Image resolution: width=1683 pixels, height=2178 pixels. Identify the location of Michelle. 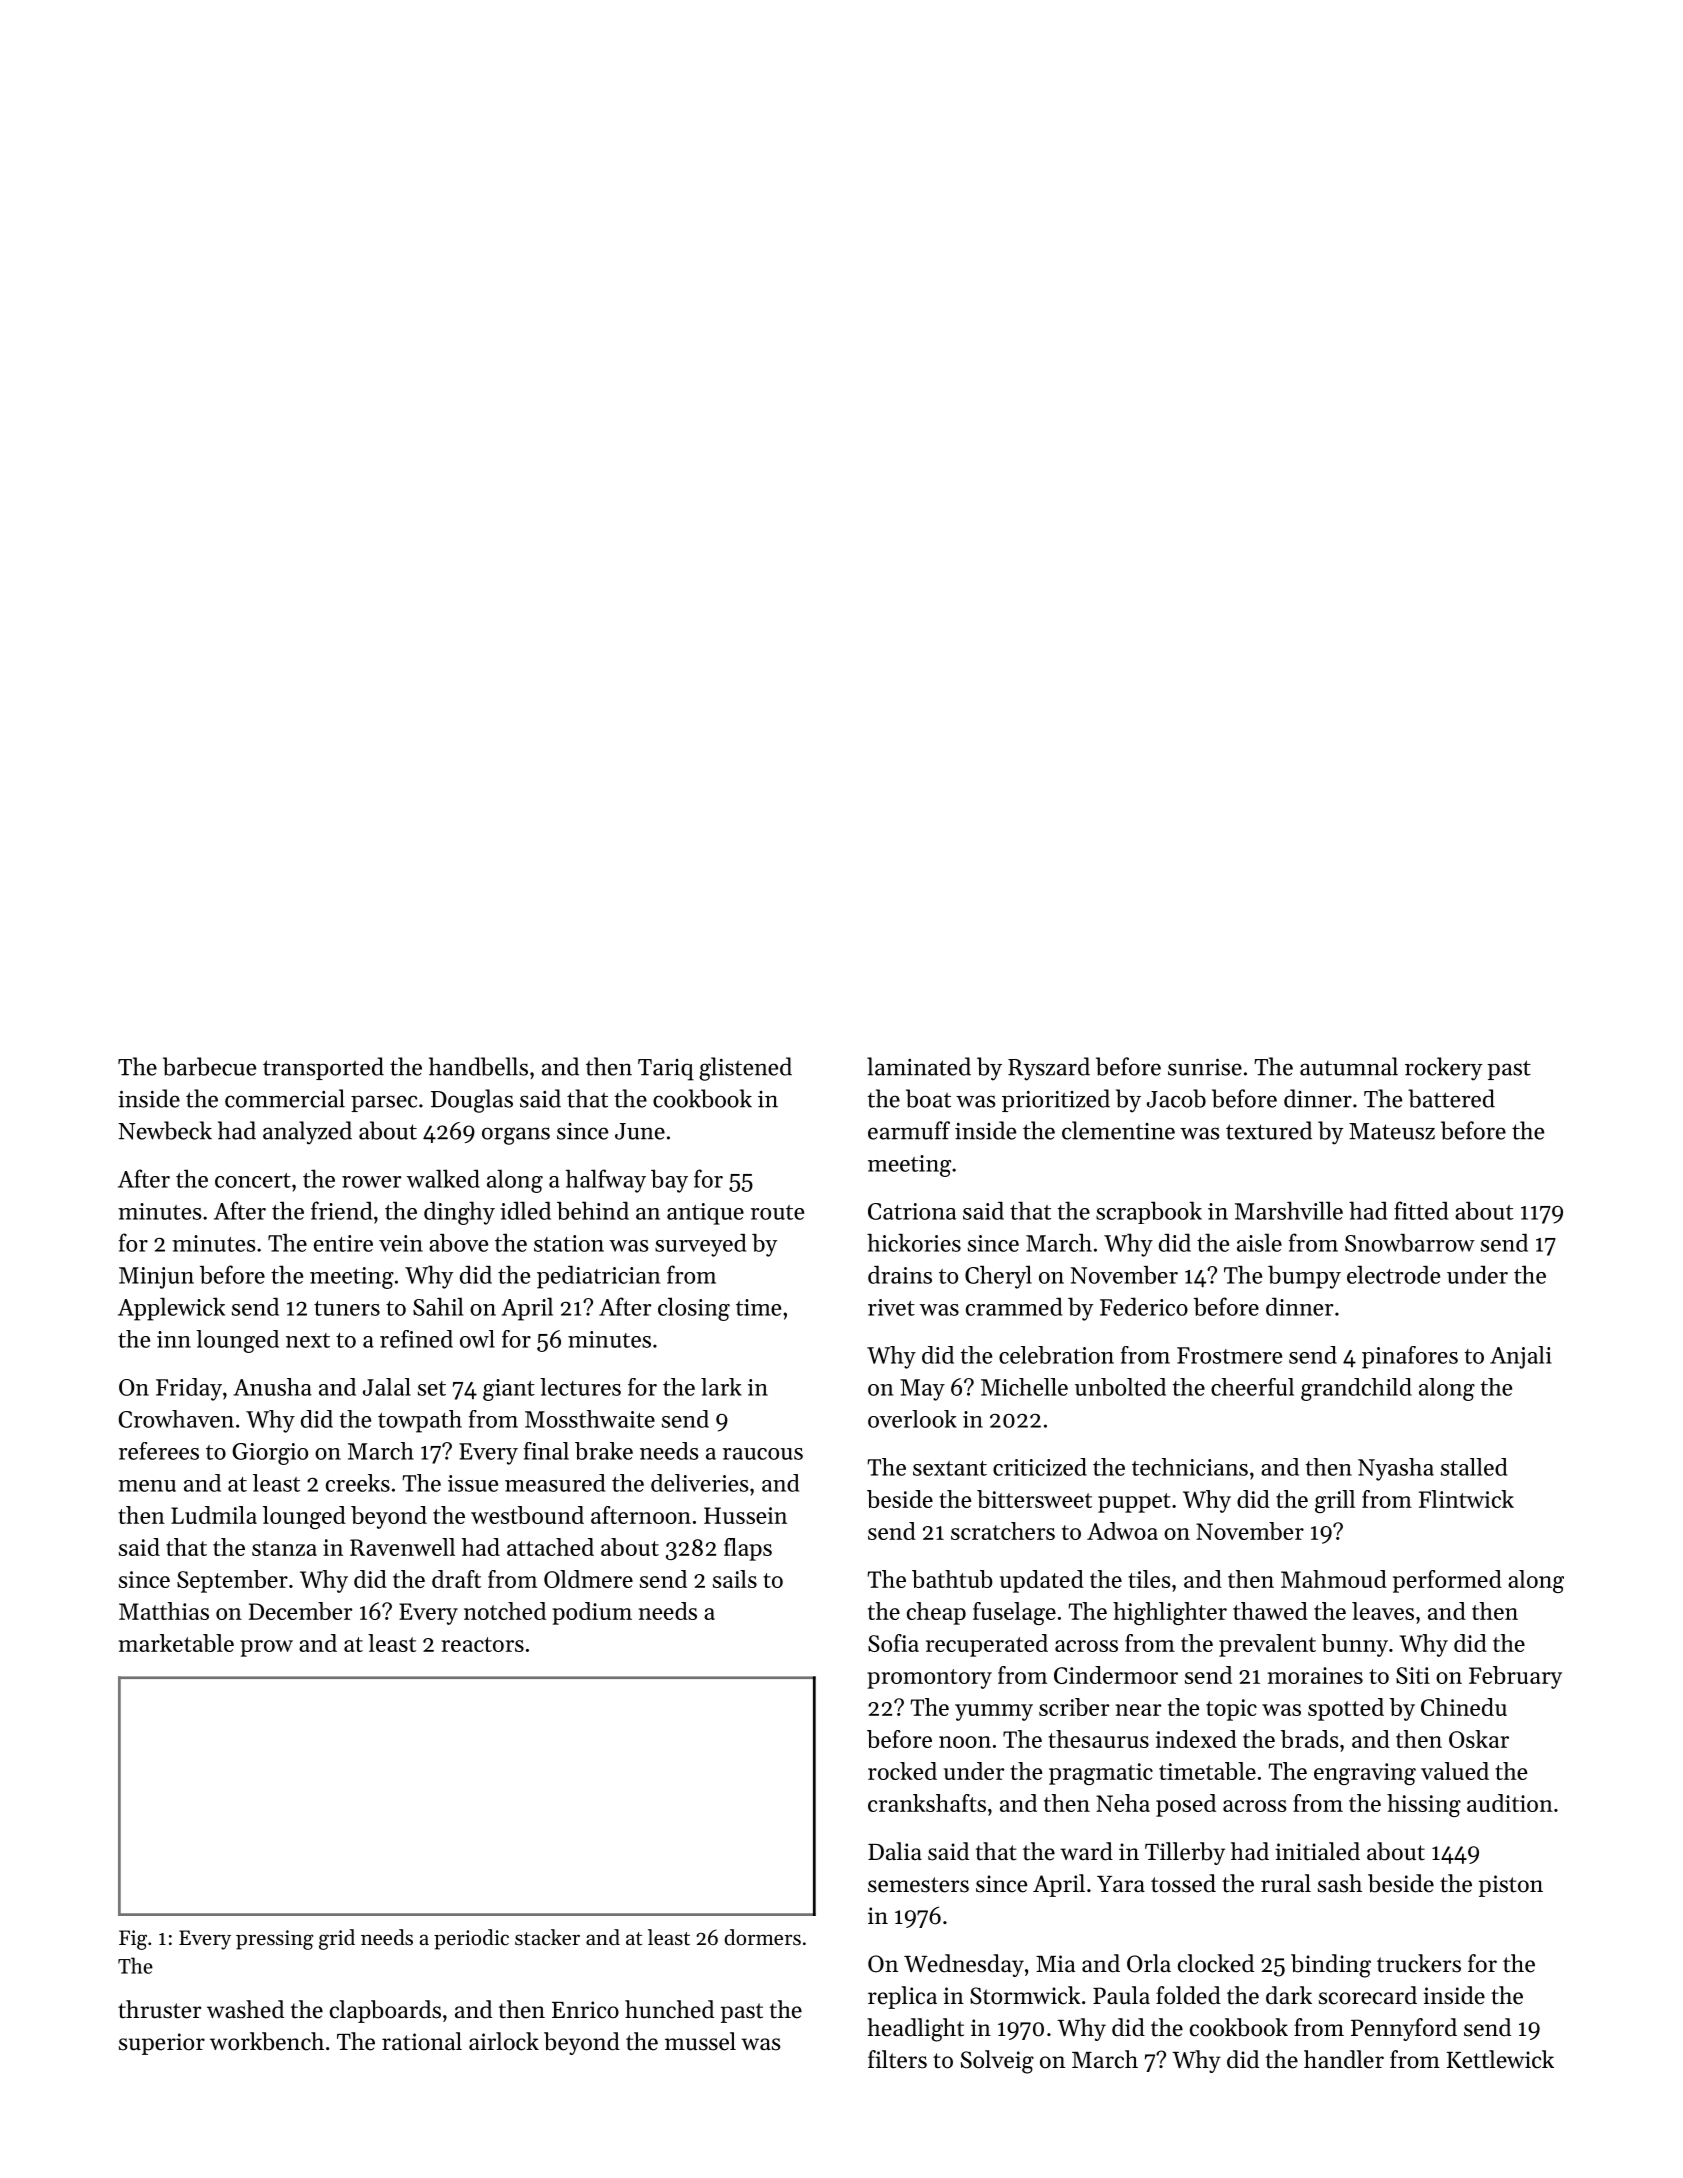
(1024, 1387).
